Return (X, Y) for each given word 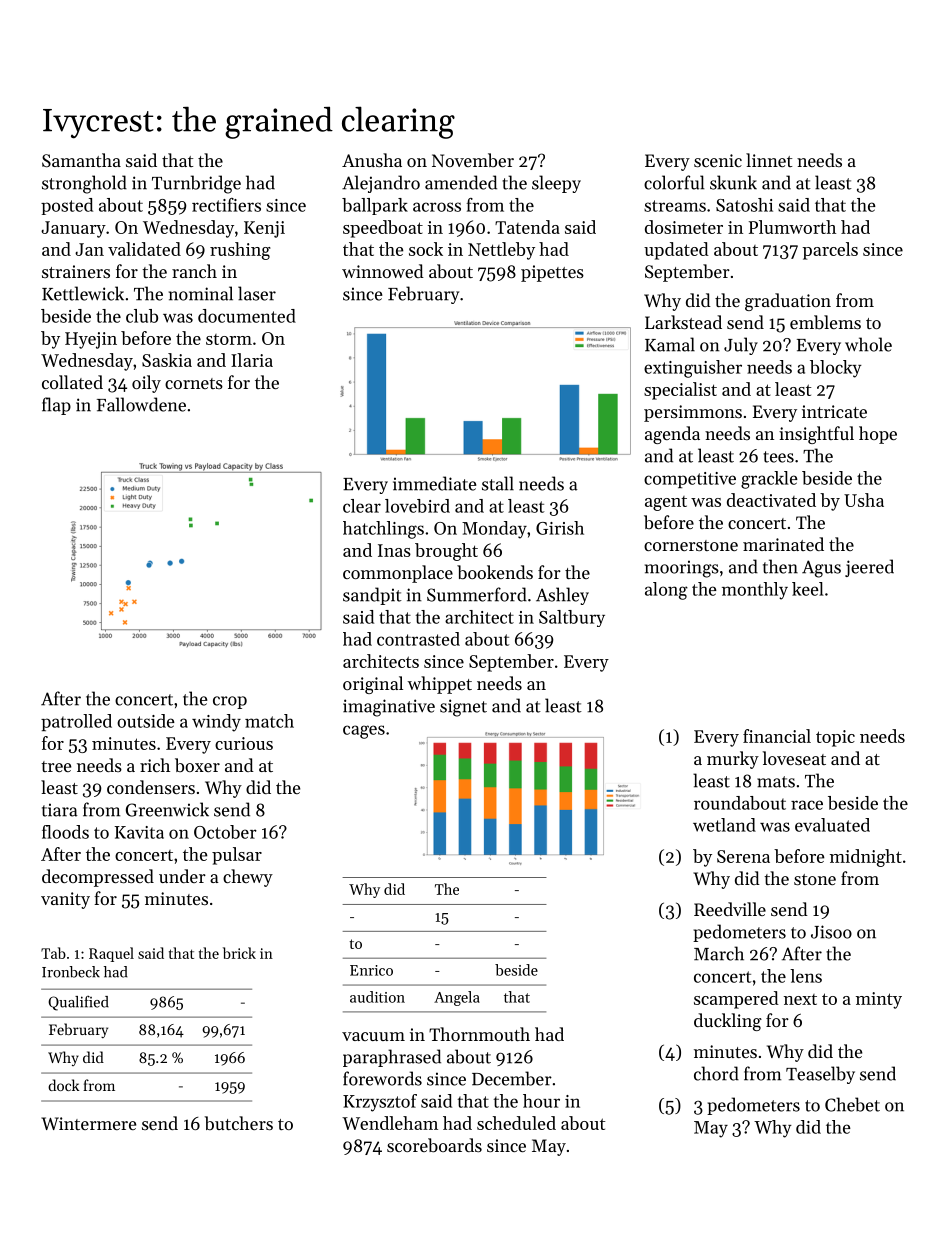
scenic (718, 160)
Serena (743, 856)
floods (65, 832)
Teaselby (820, 1075)
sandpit (372, 596)
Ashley (562, 596)
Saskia (167, 360)
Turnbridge (196, 184)
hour (541, 1101)
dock (63, 1085)
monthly (755, 591)
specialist (680, 391)
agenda (672, 435)
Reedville (730, 909)
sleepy (556, 184)
